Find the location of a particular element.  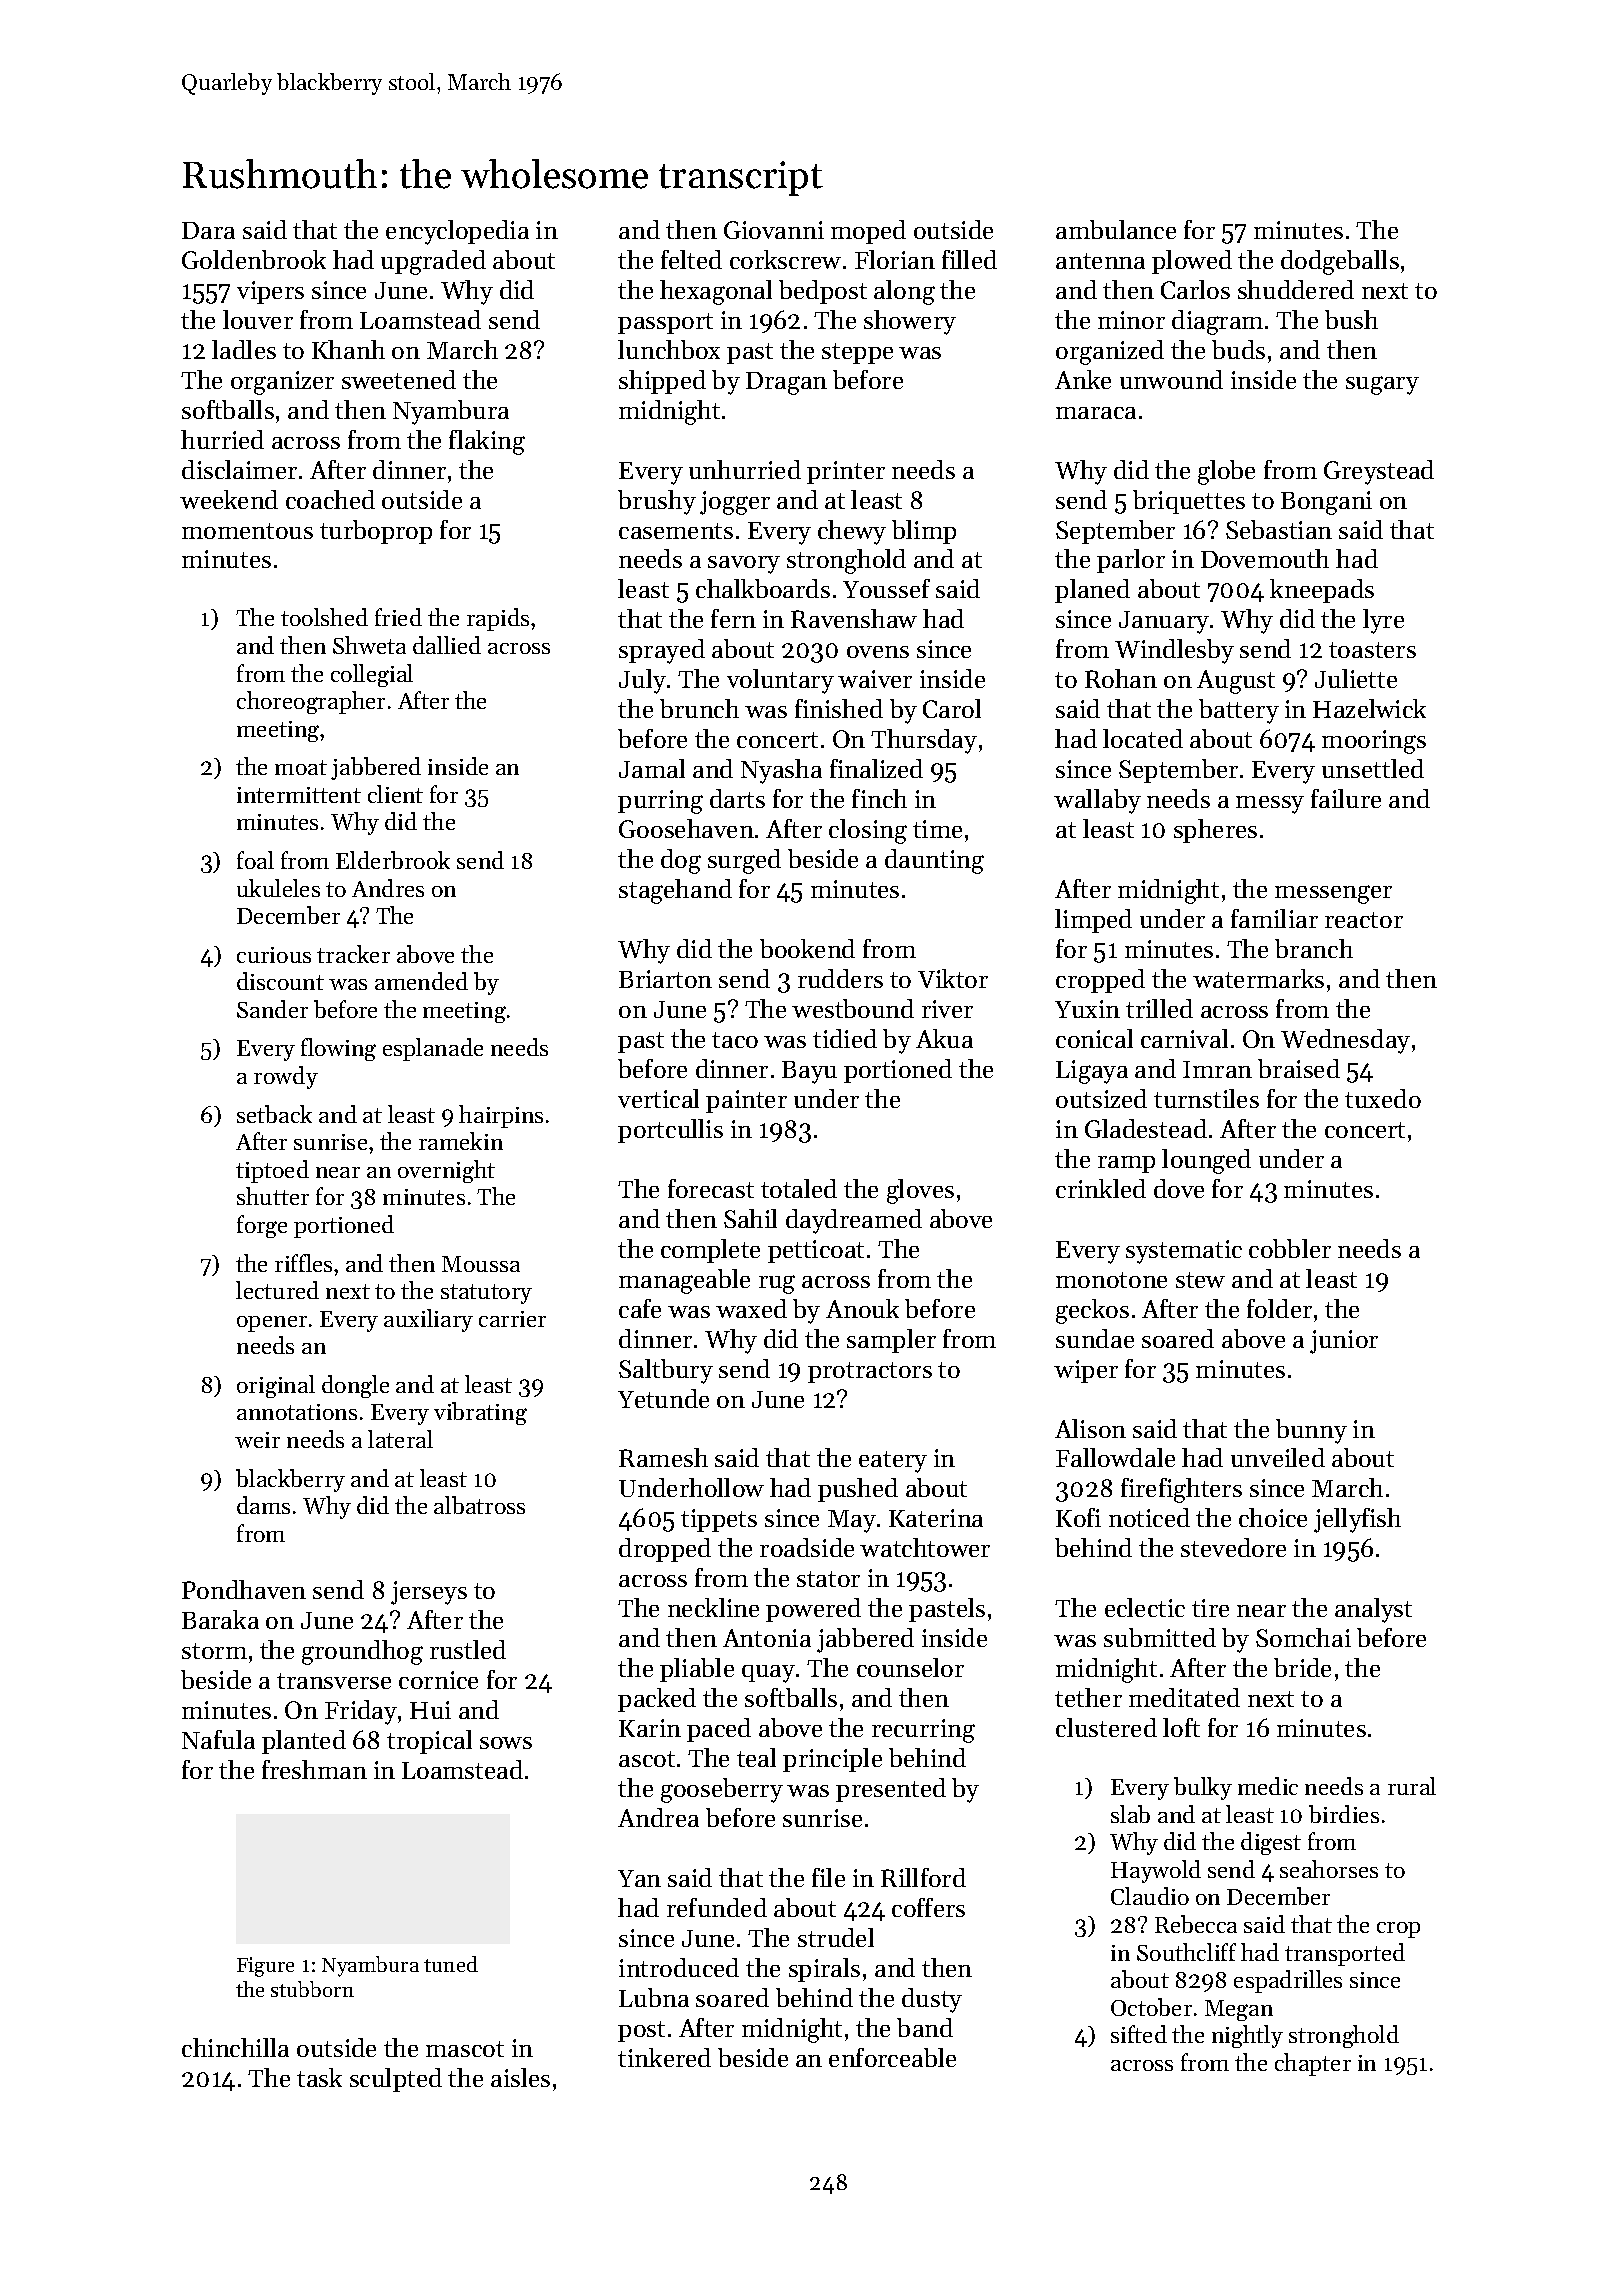

digest is located at coordinates (1271, 1843).
